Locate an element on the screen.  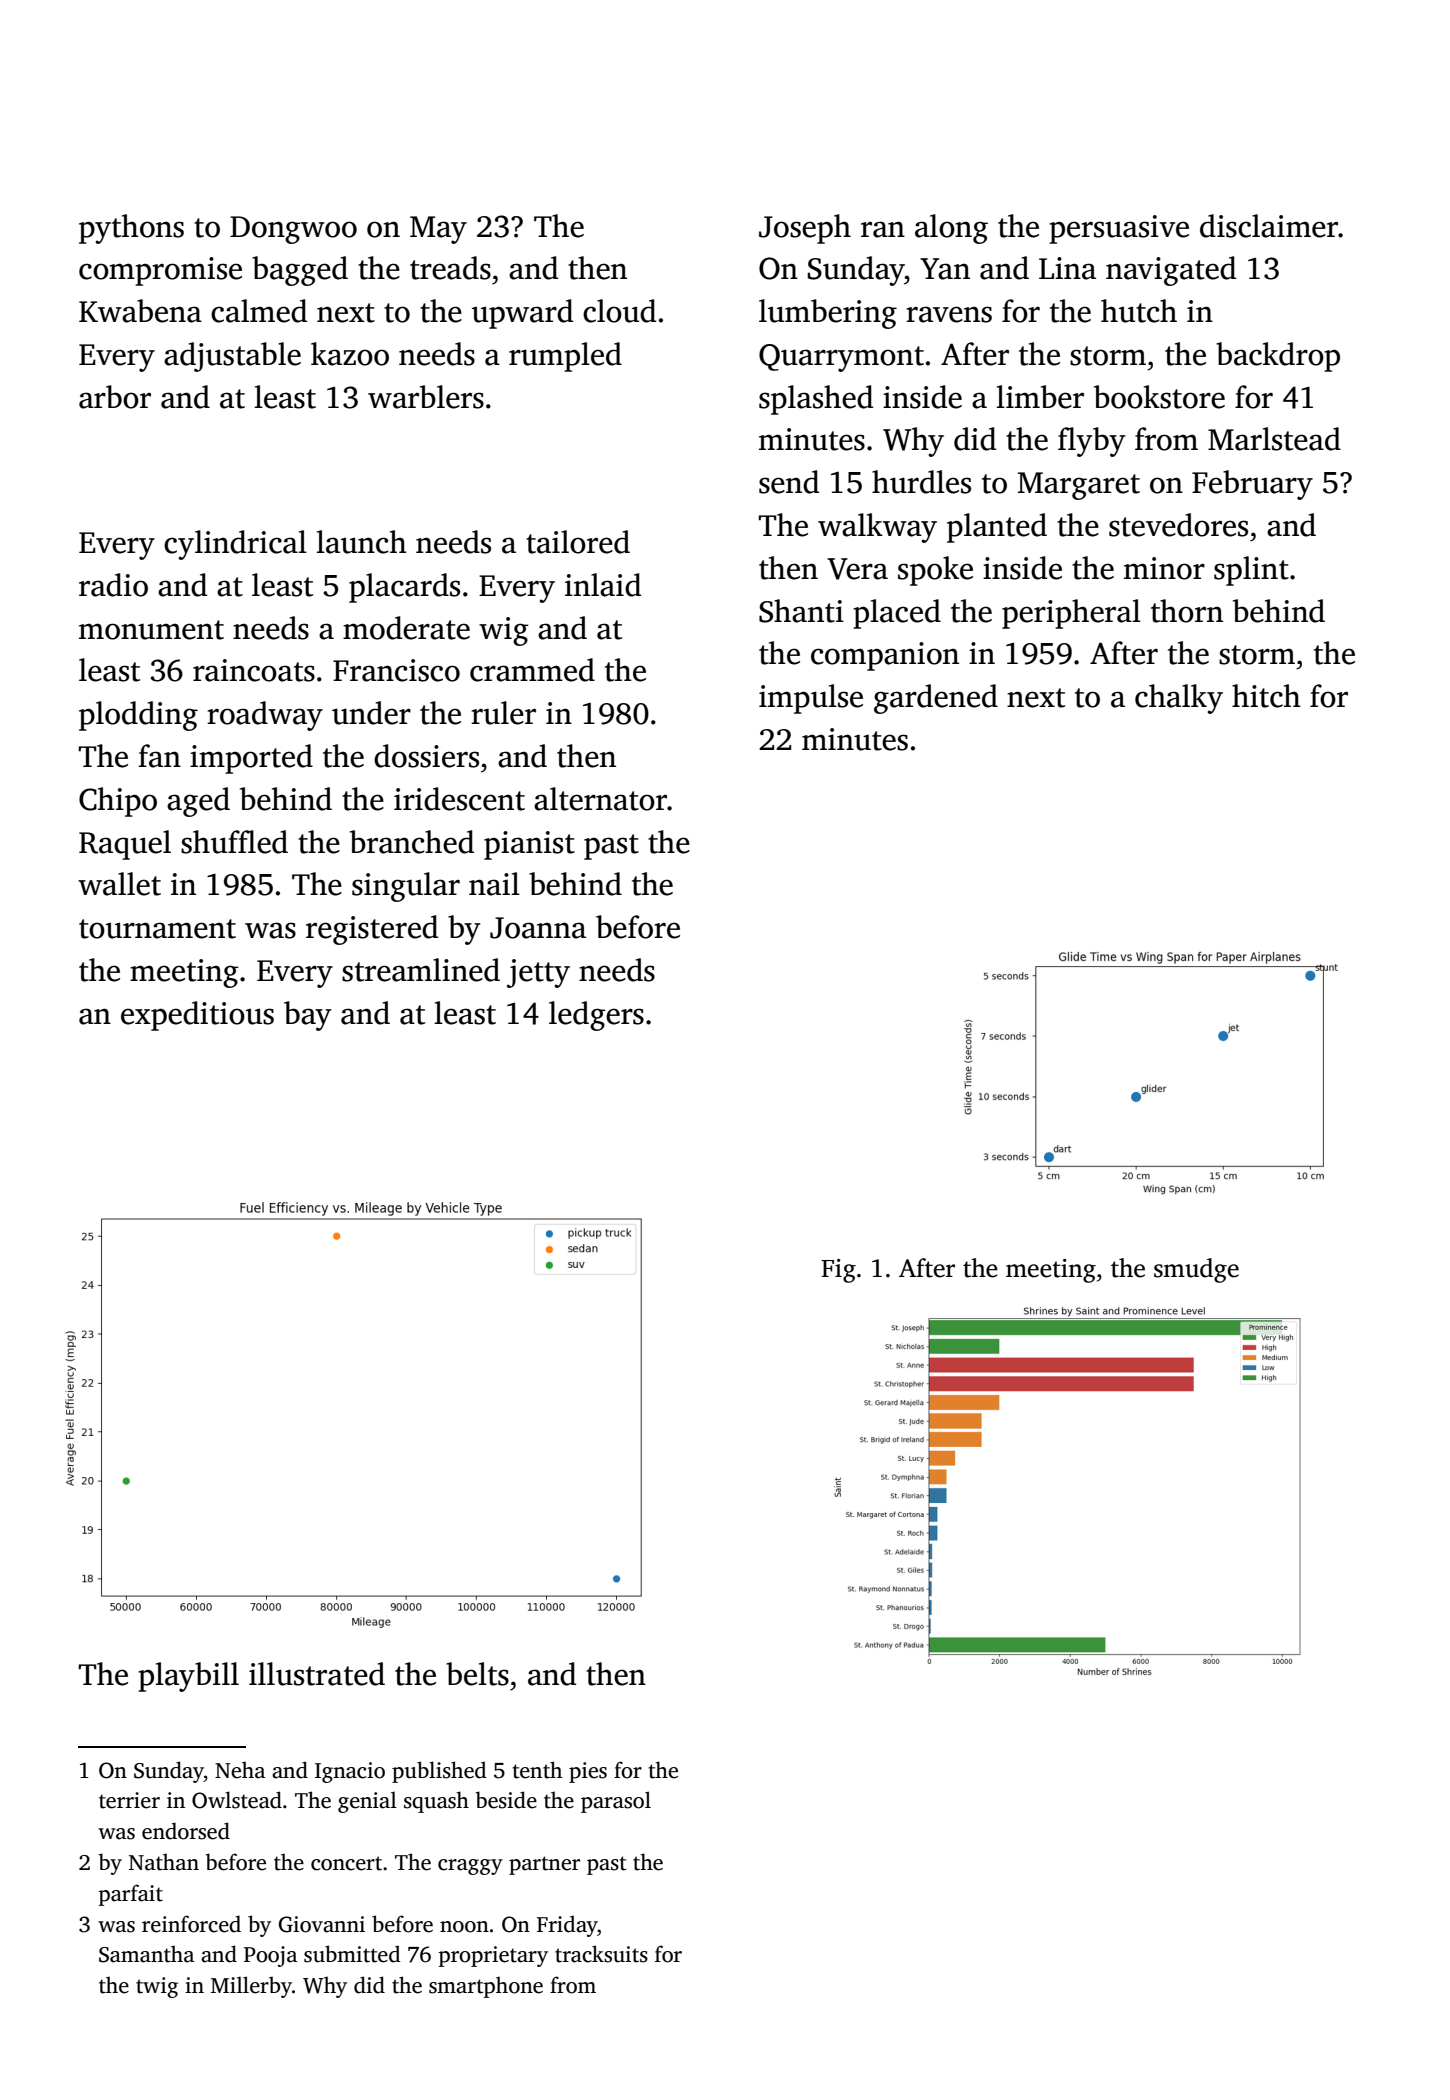
hitch is located at coordinates (1266, 696).
